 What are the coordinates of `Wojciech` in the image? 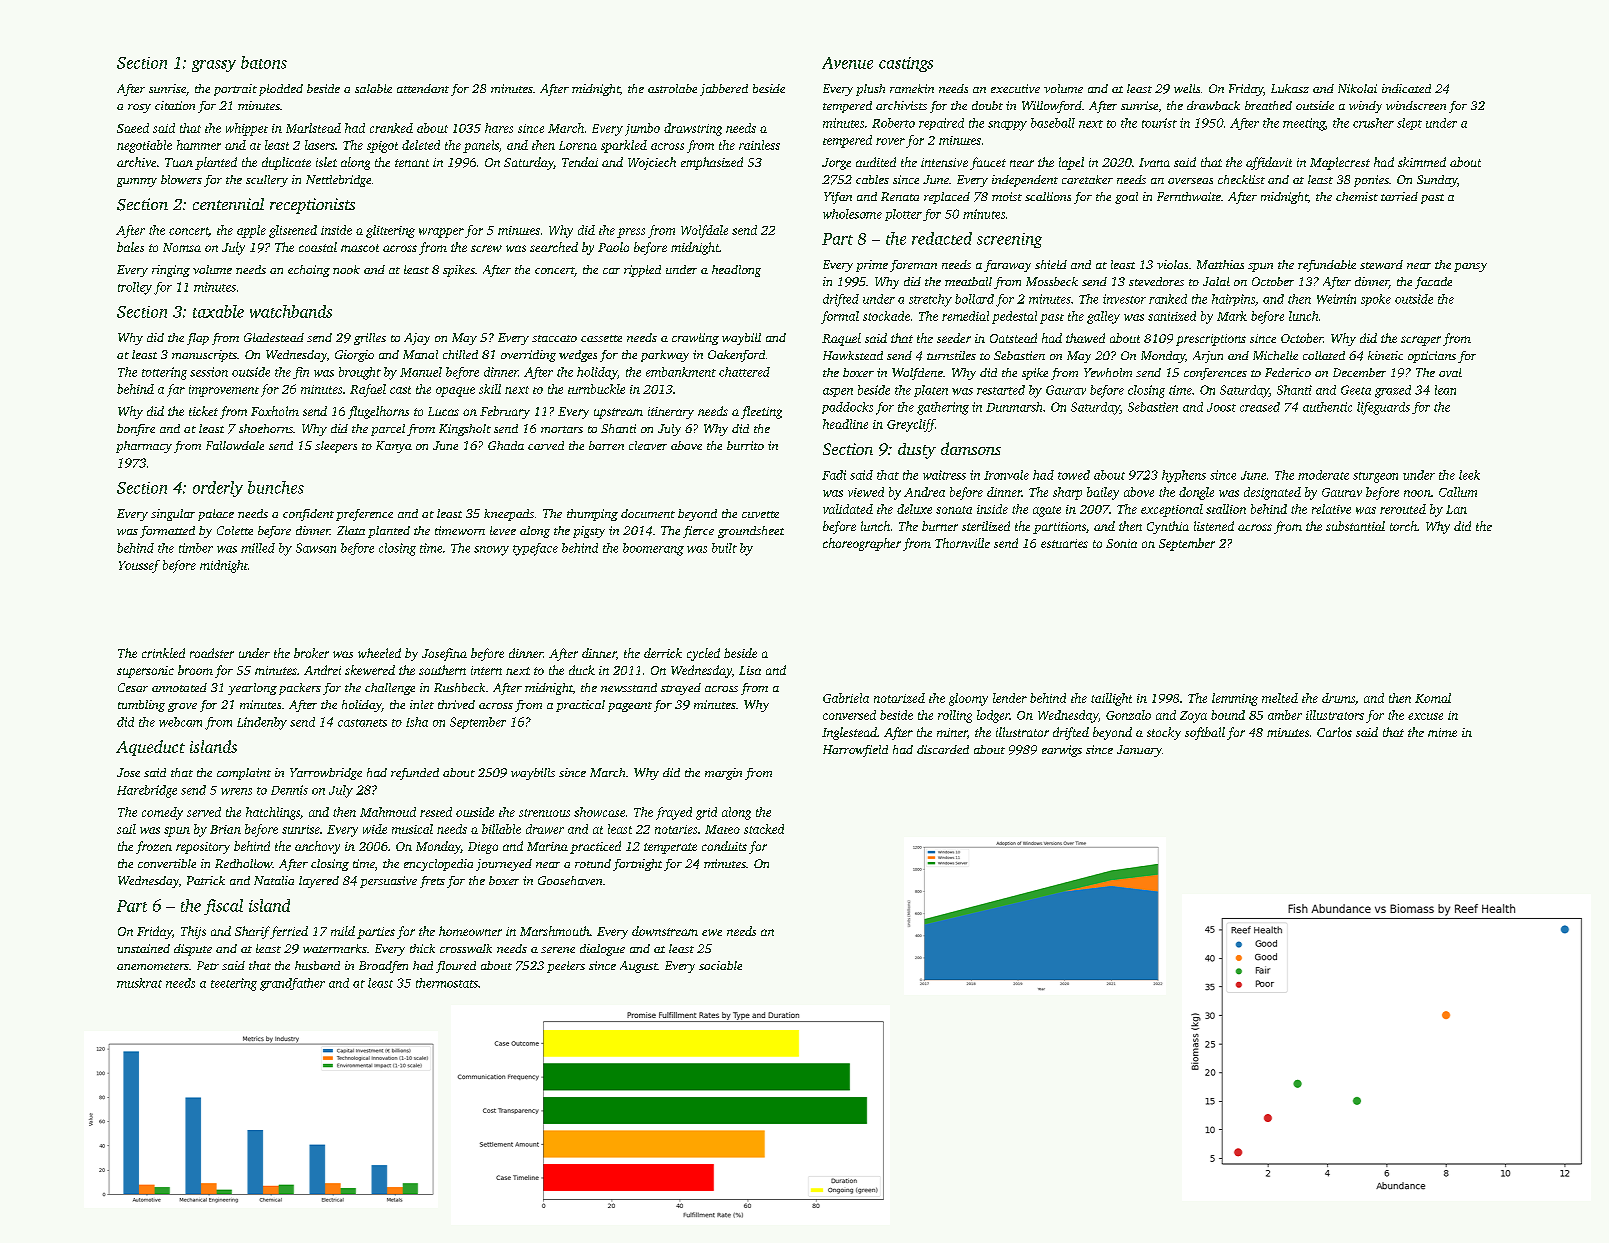 It's located at (652, 163).
